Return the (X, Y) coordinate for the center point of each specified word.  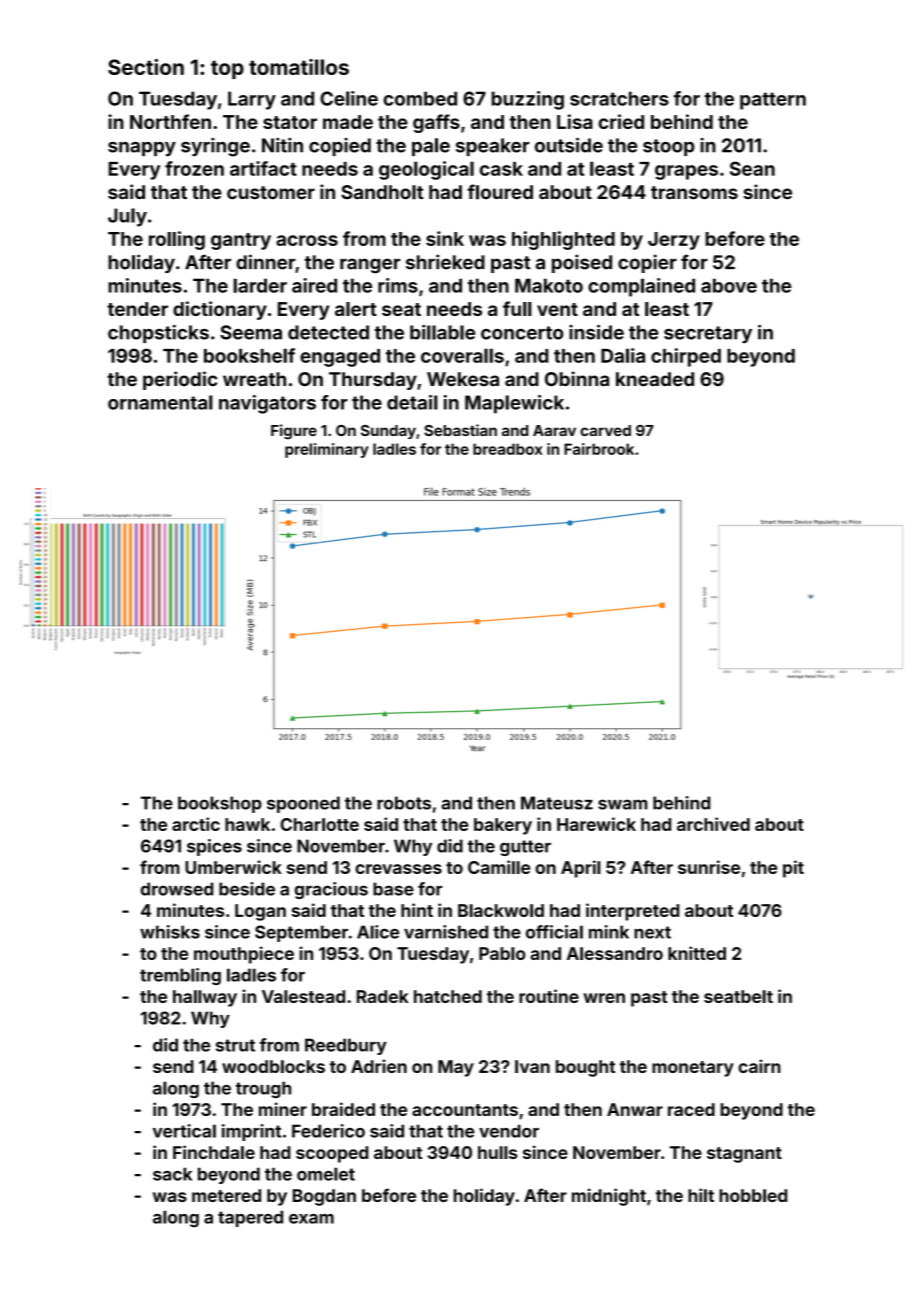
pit (793, 869)
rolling (177, 240)
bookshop (220, 804)
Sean (752, 168)
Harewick (596, 824)
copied (340, 147)
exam (311, 1219)
